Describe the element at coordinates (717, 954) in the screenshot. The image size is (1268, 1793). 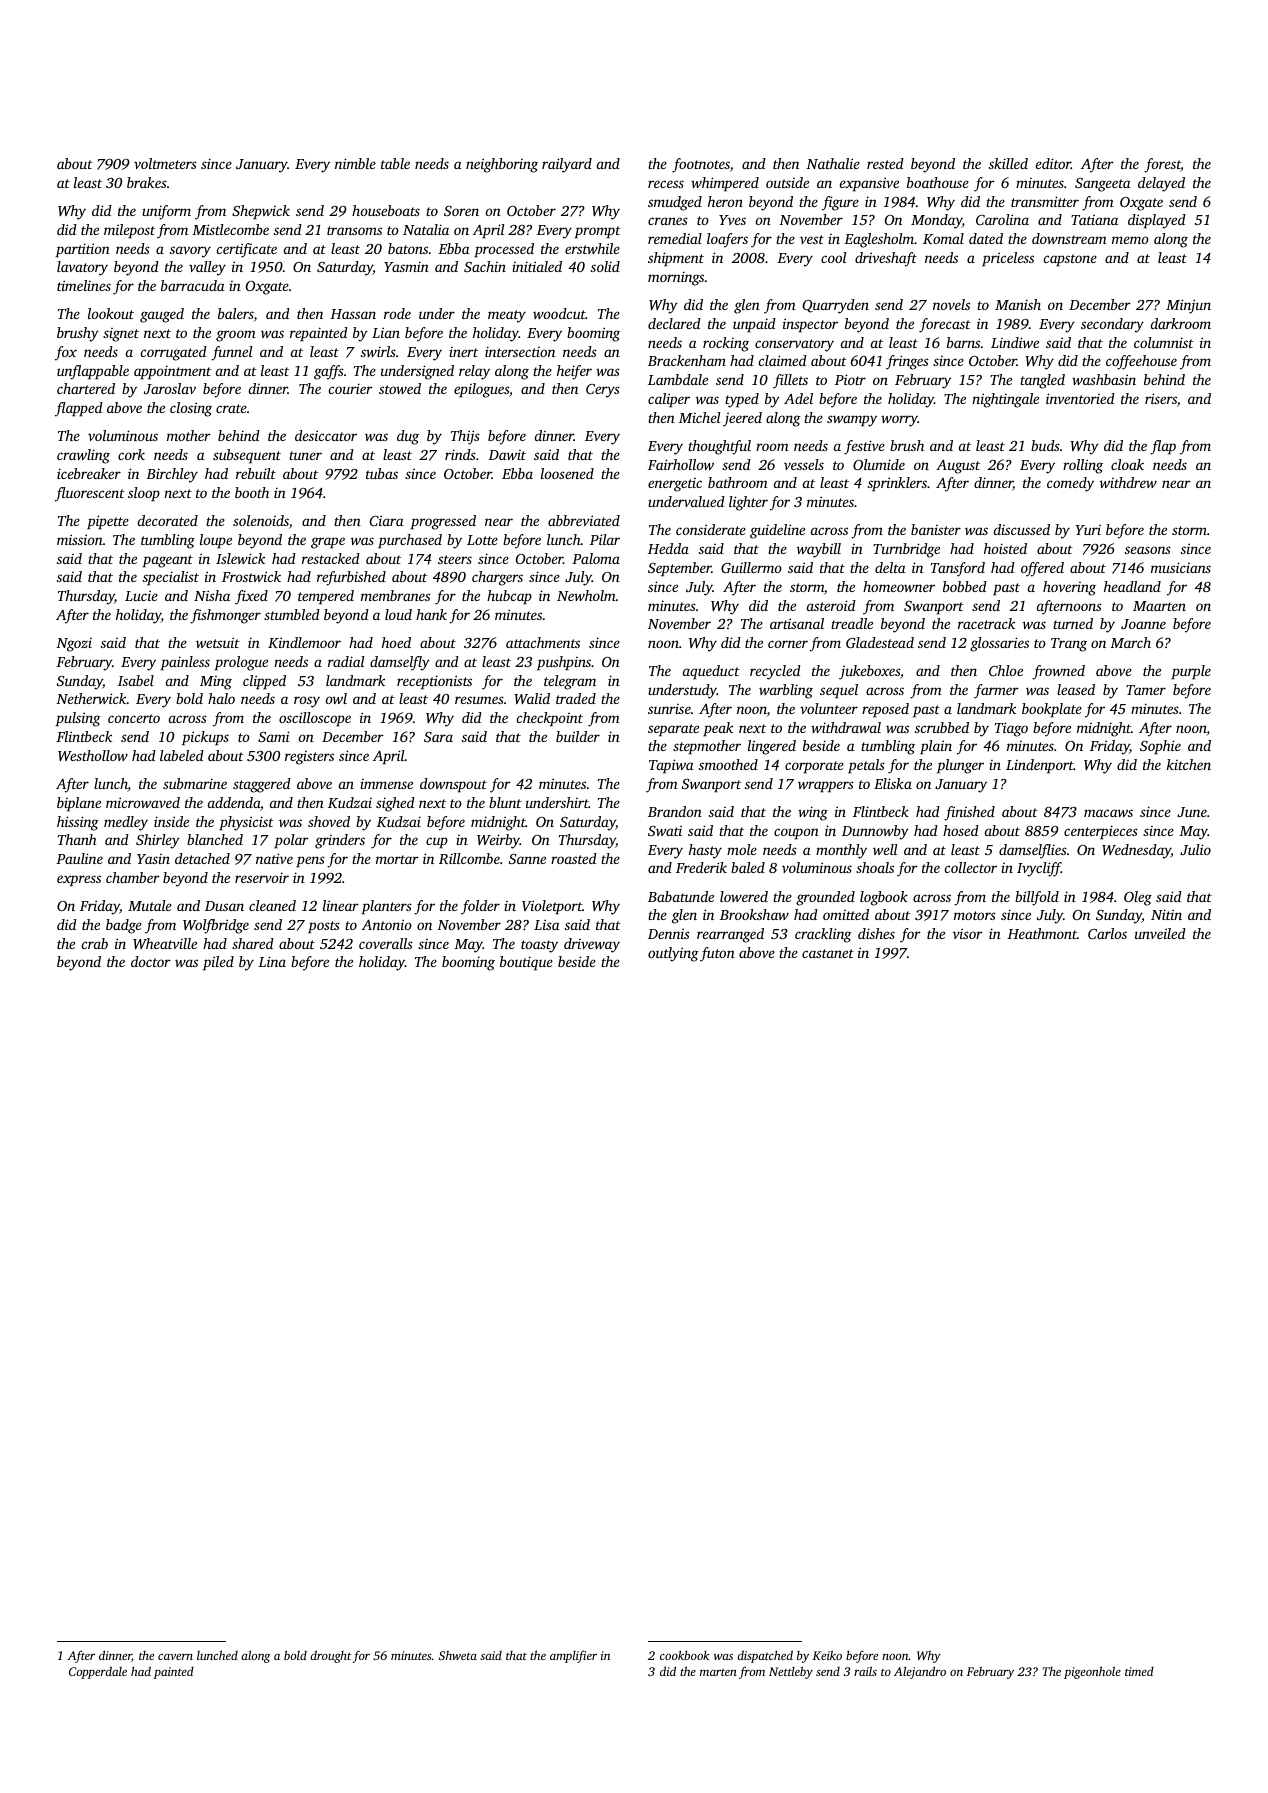
I see `futon` at that location.
